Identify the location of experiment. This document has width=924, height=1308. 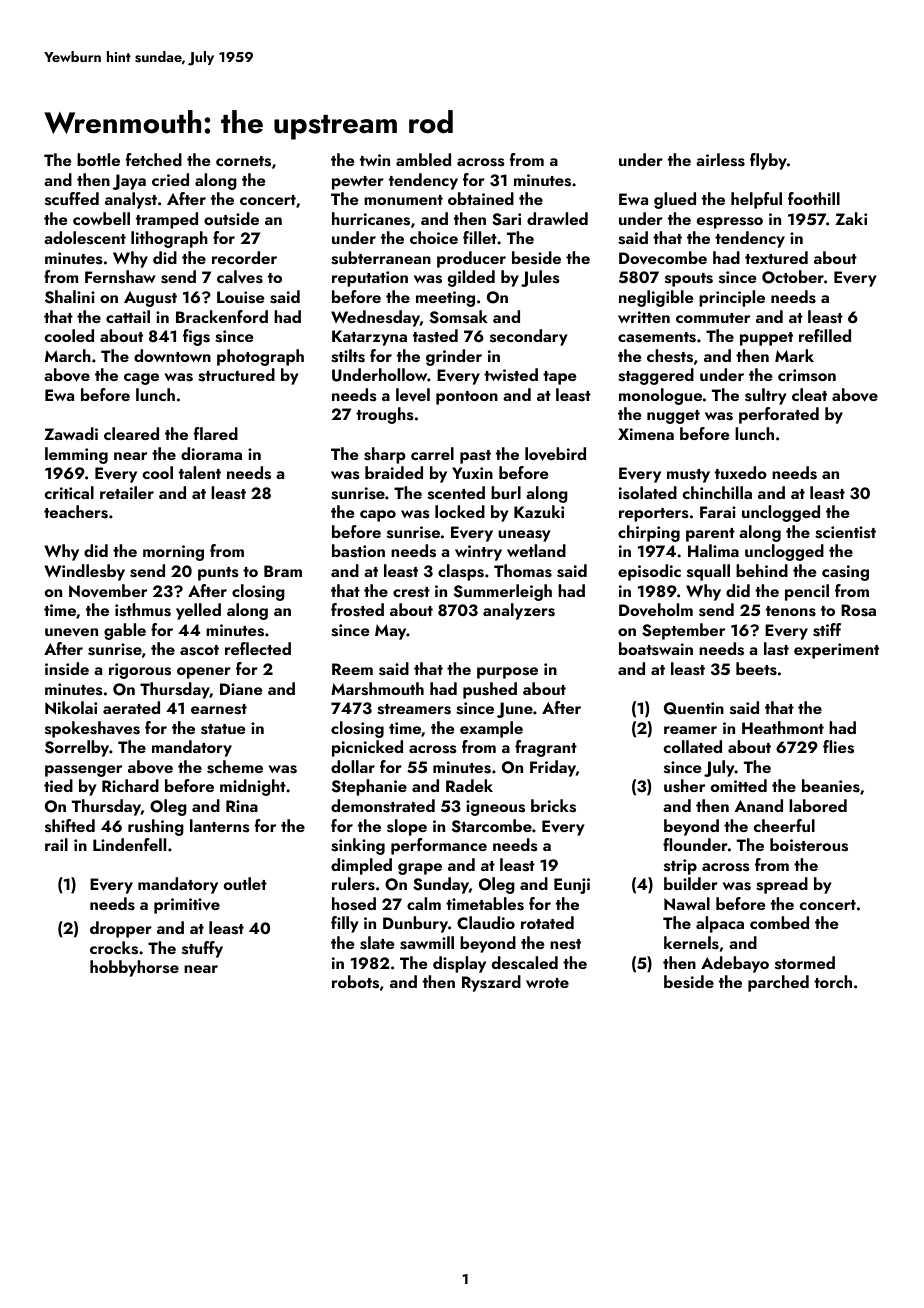
(836, 651).
